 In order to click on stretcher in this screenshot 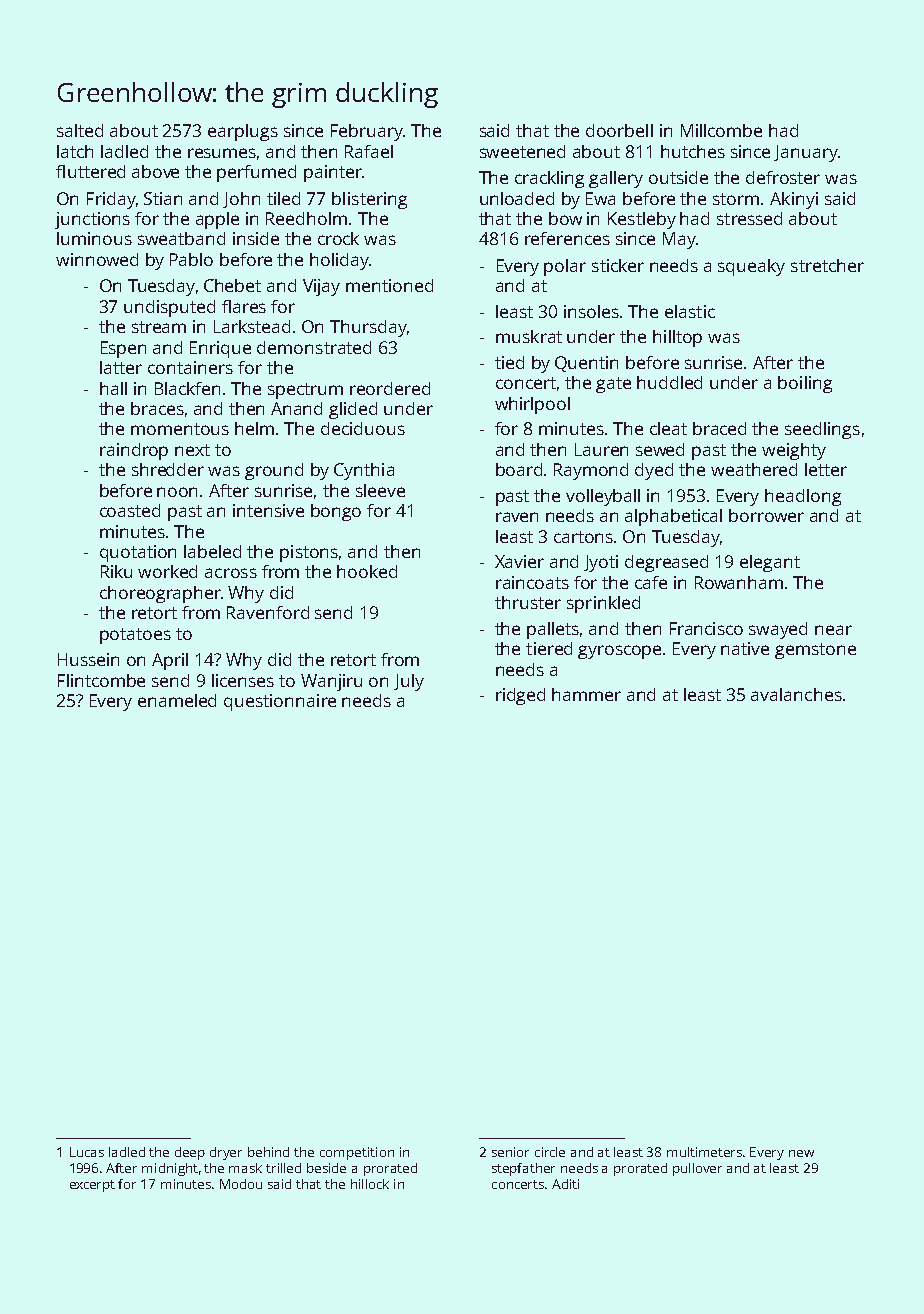, I will do `click(827, 265)`.
